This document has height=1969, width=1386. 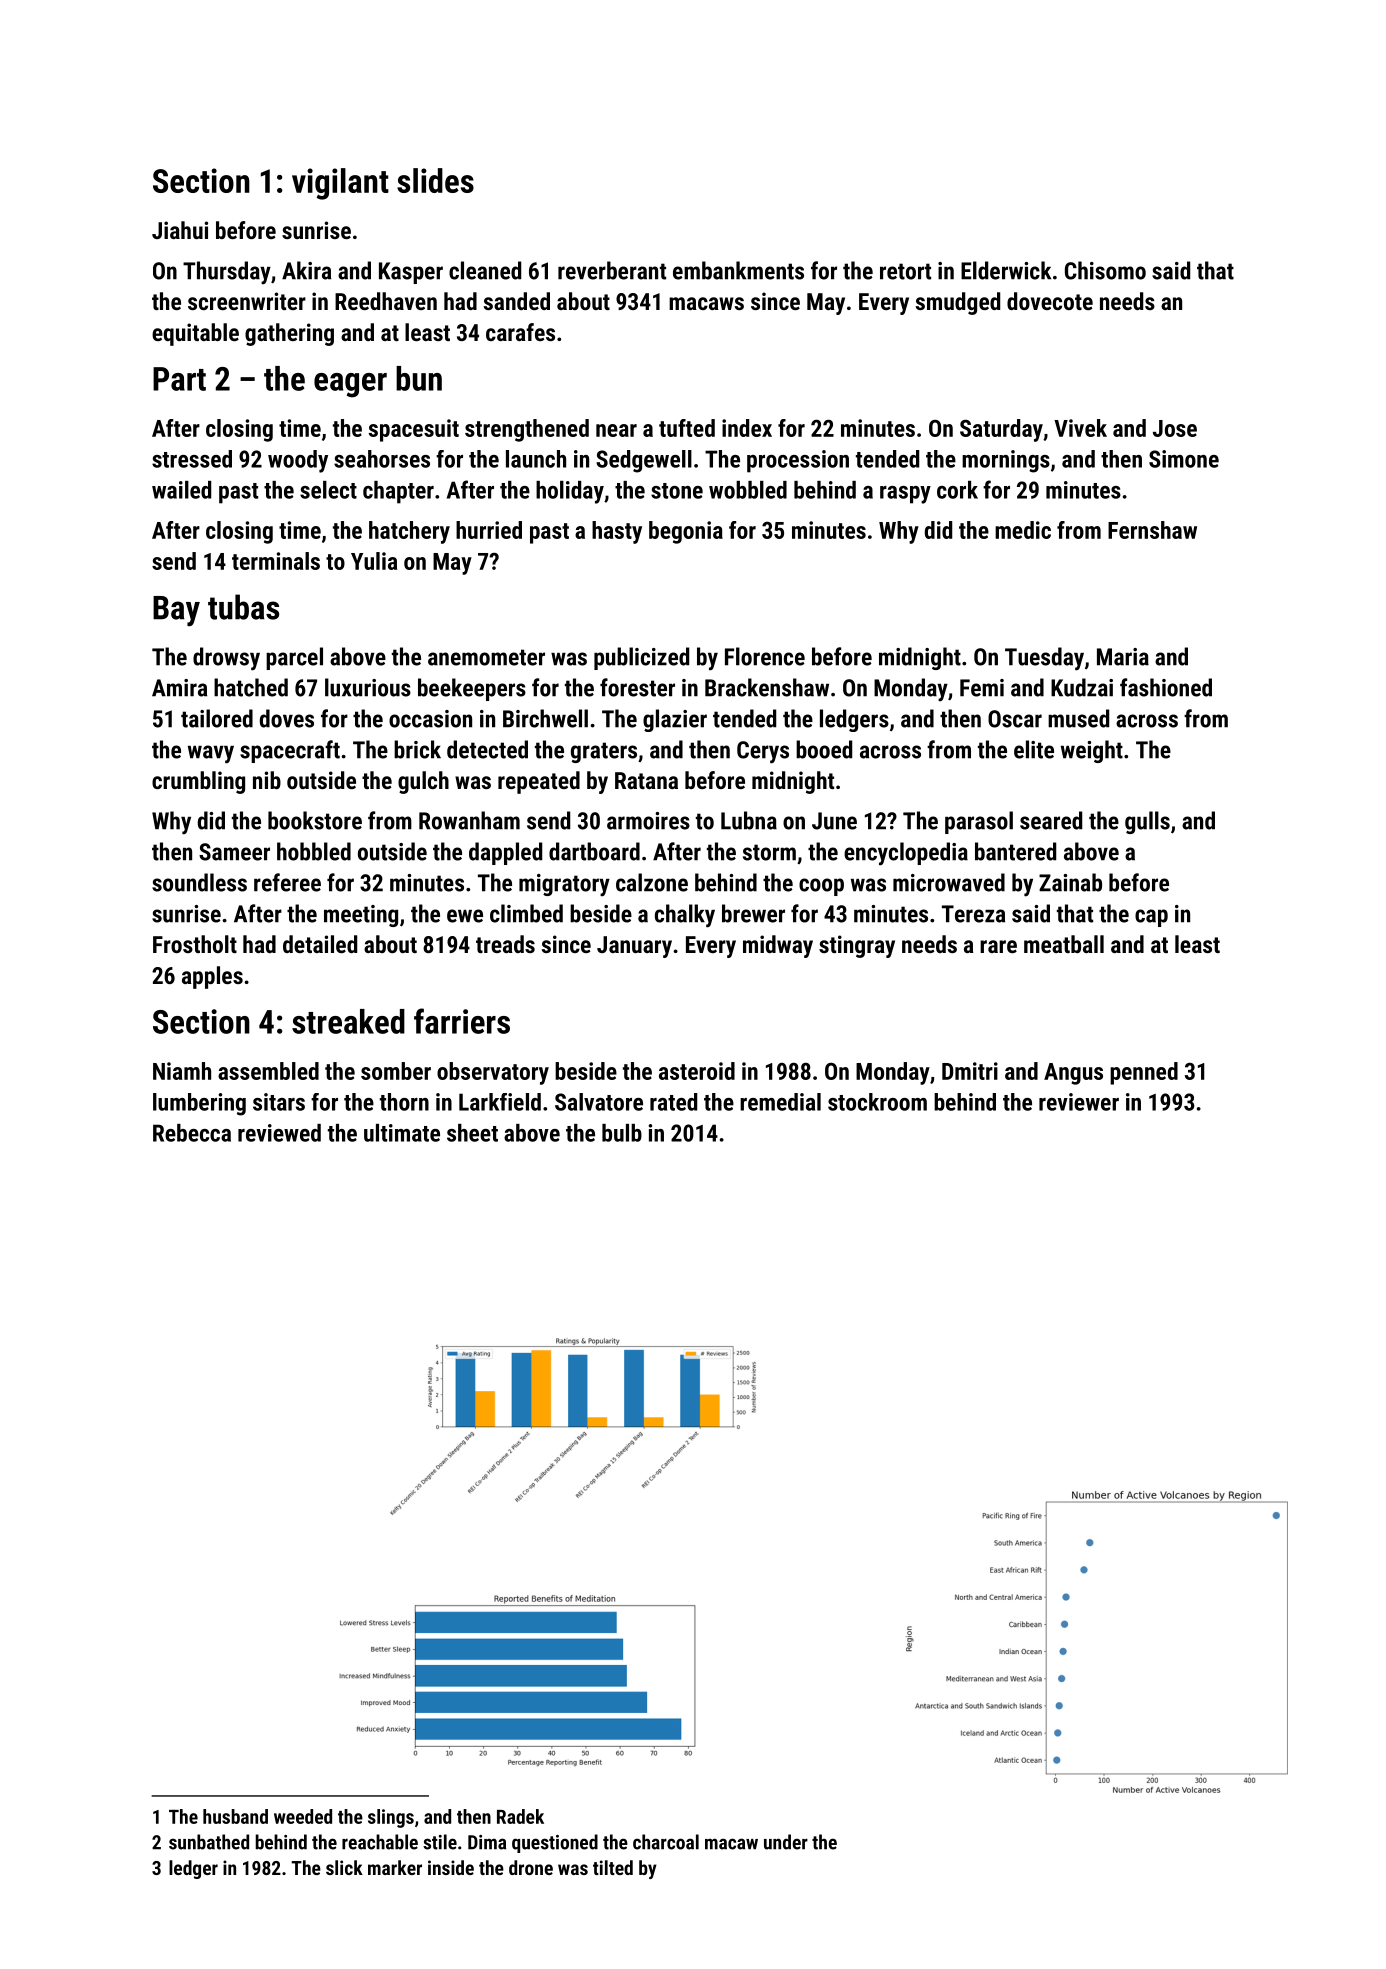 I want to click on Radek, so click(x=520, y=1816).
